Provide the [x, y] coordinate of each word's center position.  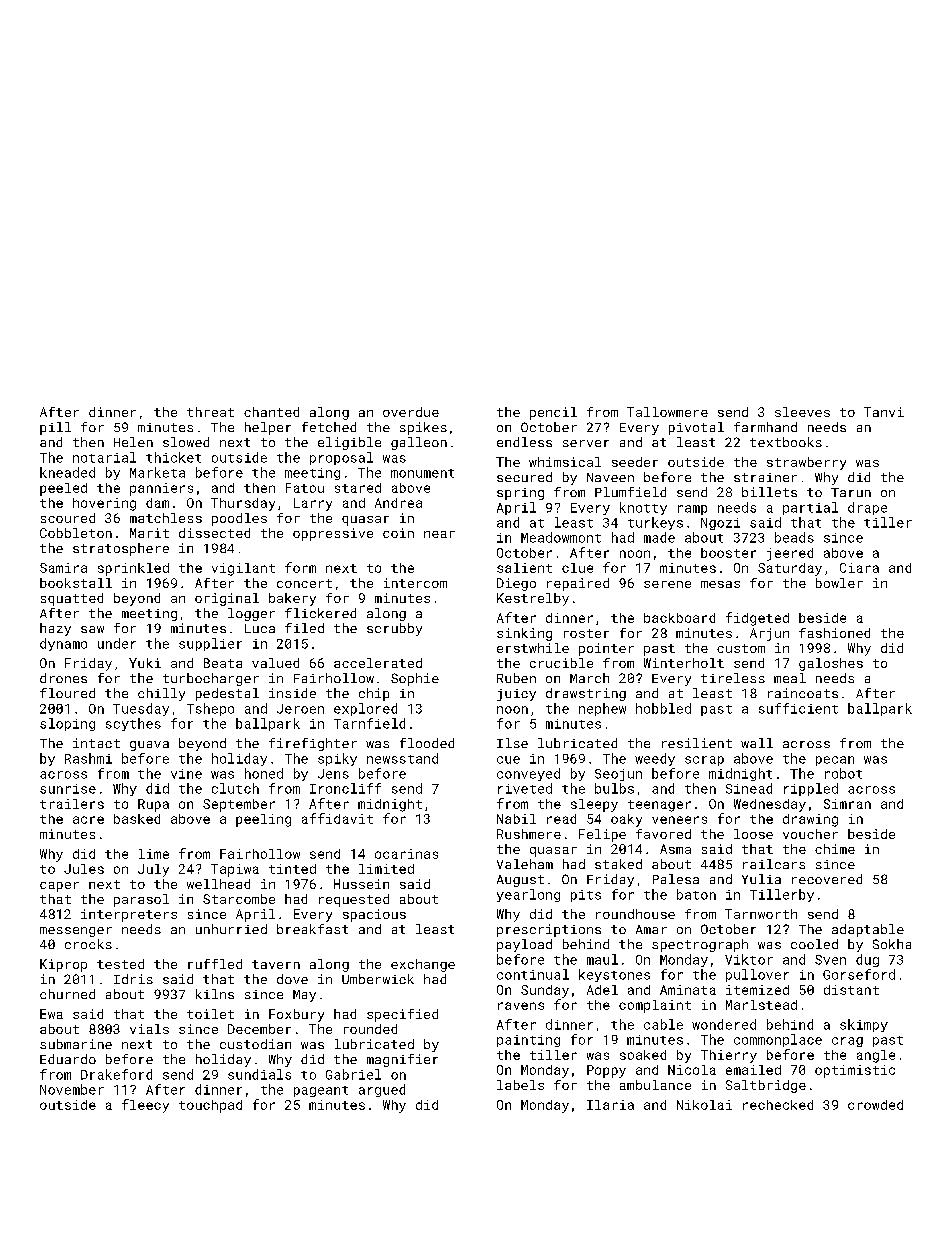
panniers [161, 489]
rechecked [778, 1105]
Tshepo [210, 709]
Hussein [361, 884]
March [589, 678]
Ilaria [610, 1105]
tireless [733, 678]
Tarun [851, 492]
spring [520, 494]
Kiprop [63, 965]
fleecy [145, 1106]
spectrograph [700, 945]
